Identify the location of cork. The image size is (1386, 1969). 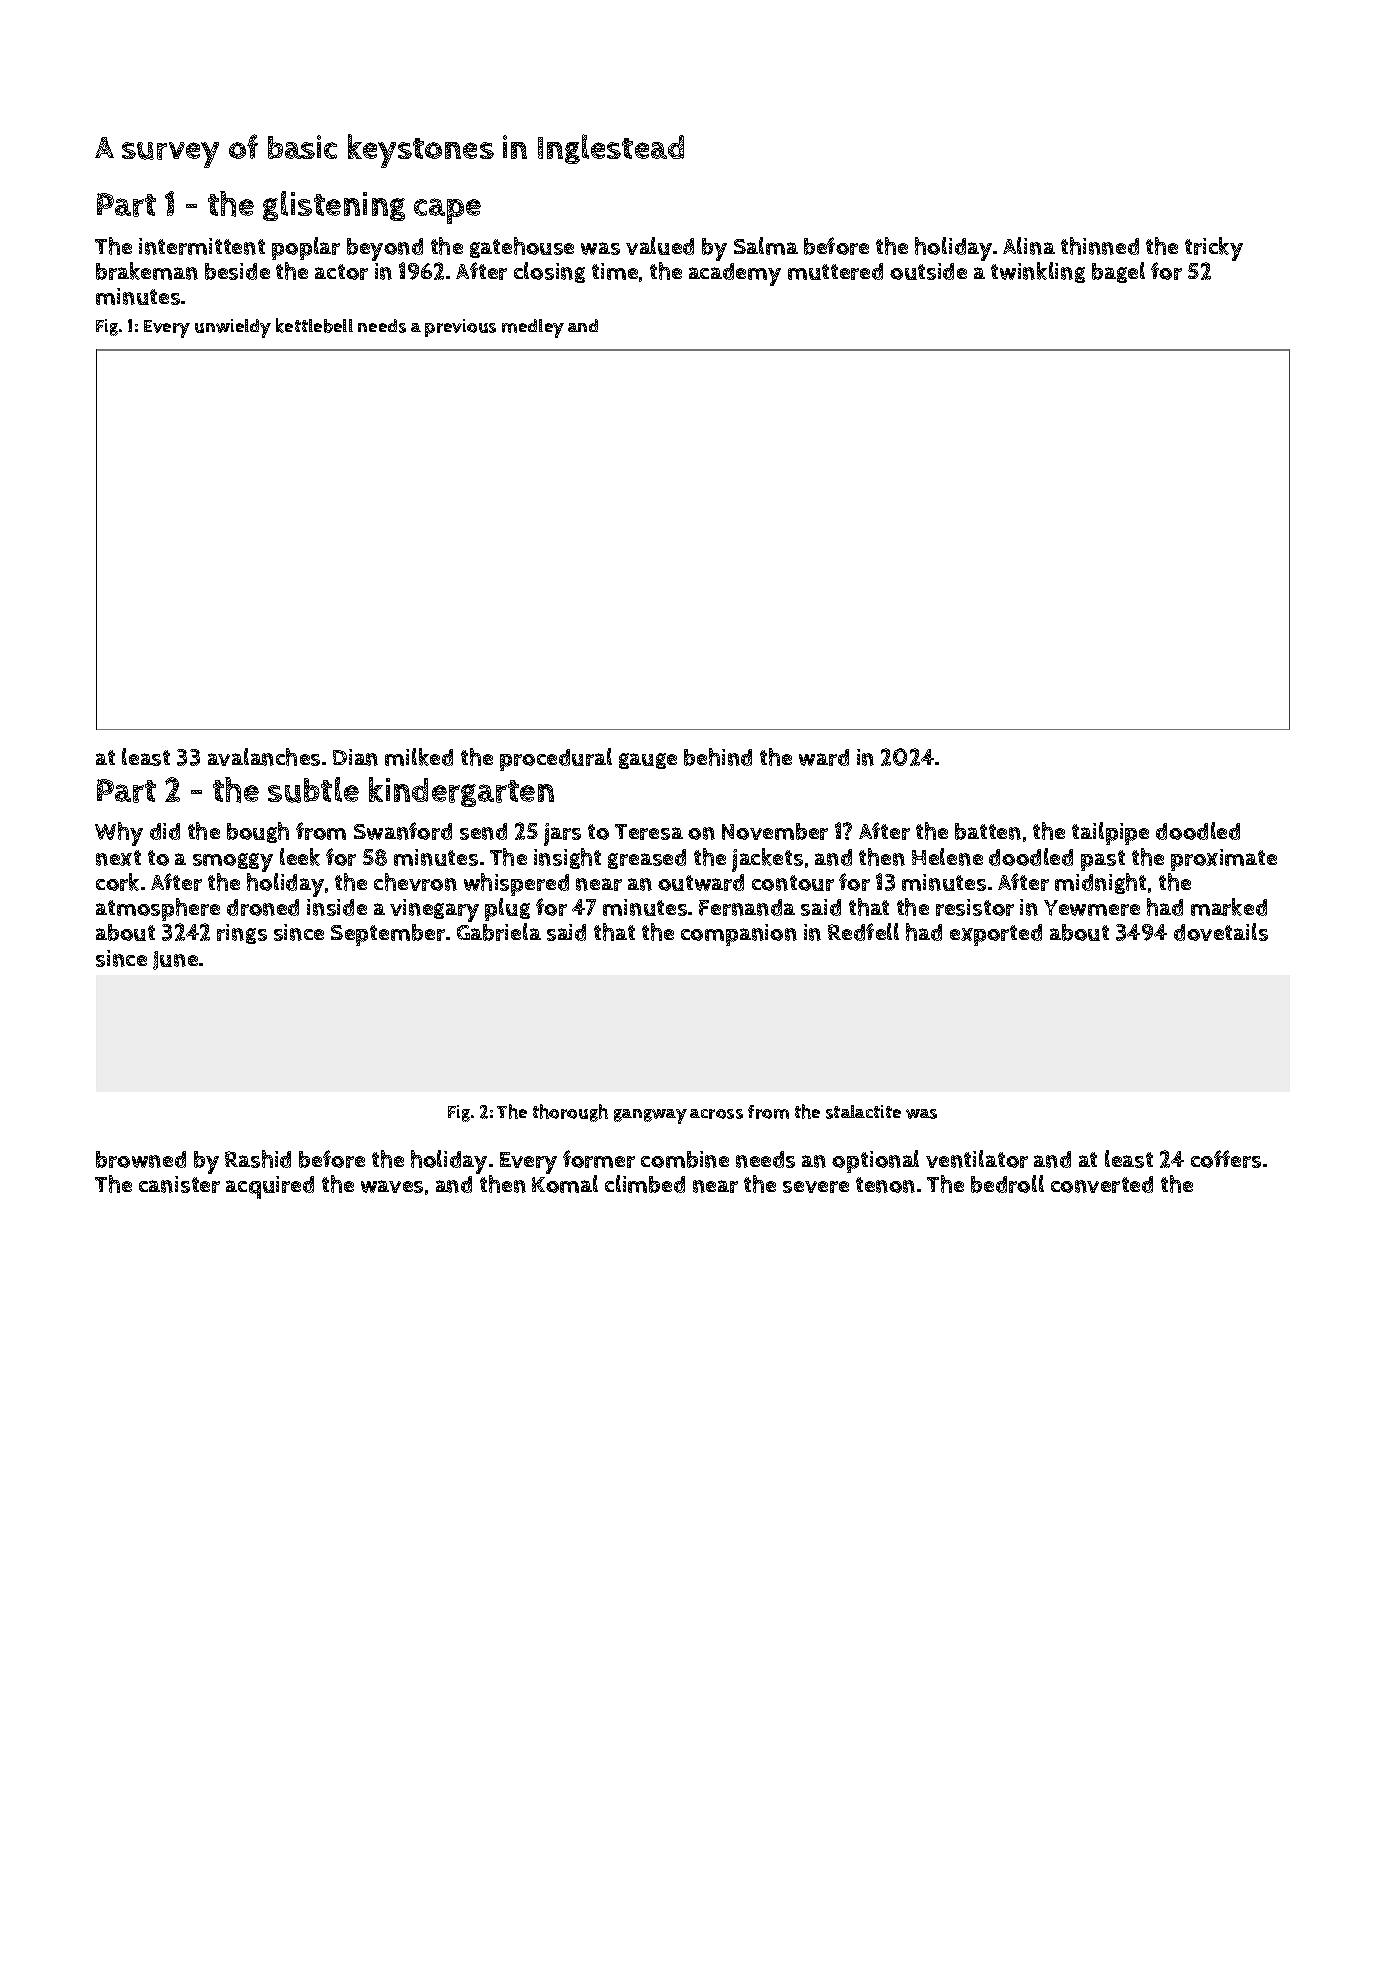
(117, 882).
